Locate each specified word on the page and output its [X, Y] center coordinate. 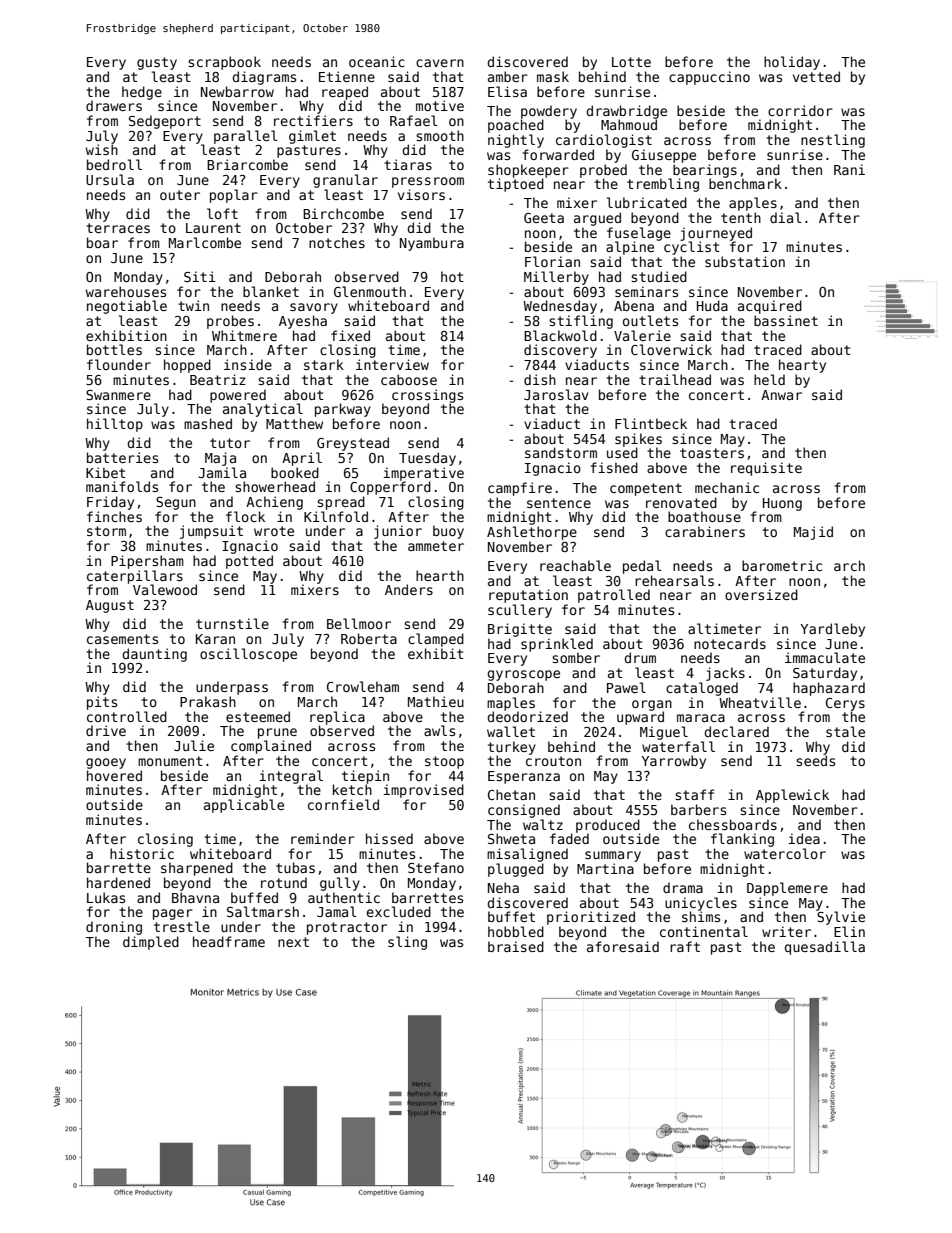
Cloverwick [671, 349]
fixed [350, 335]
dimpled [151, 943]
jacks [725, 674]
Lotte [631, 62]
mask [553, 76]
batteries [122, 457]
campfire [520, 489]
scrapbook [224, 63]
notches [337, 242]
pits [102, 703]
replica [337, 718]
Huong [782, 504]
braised [516, 946]
